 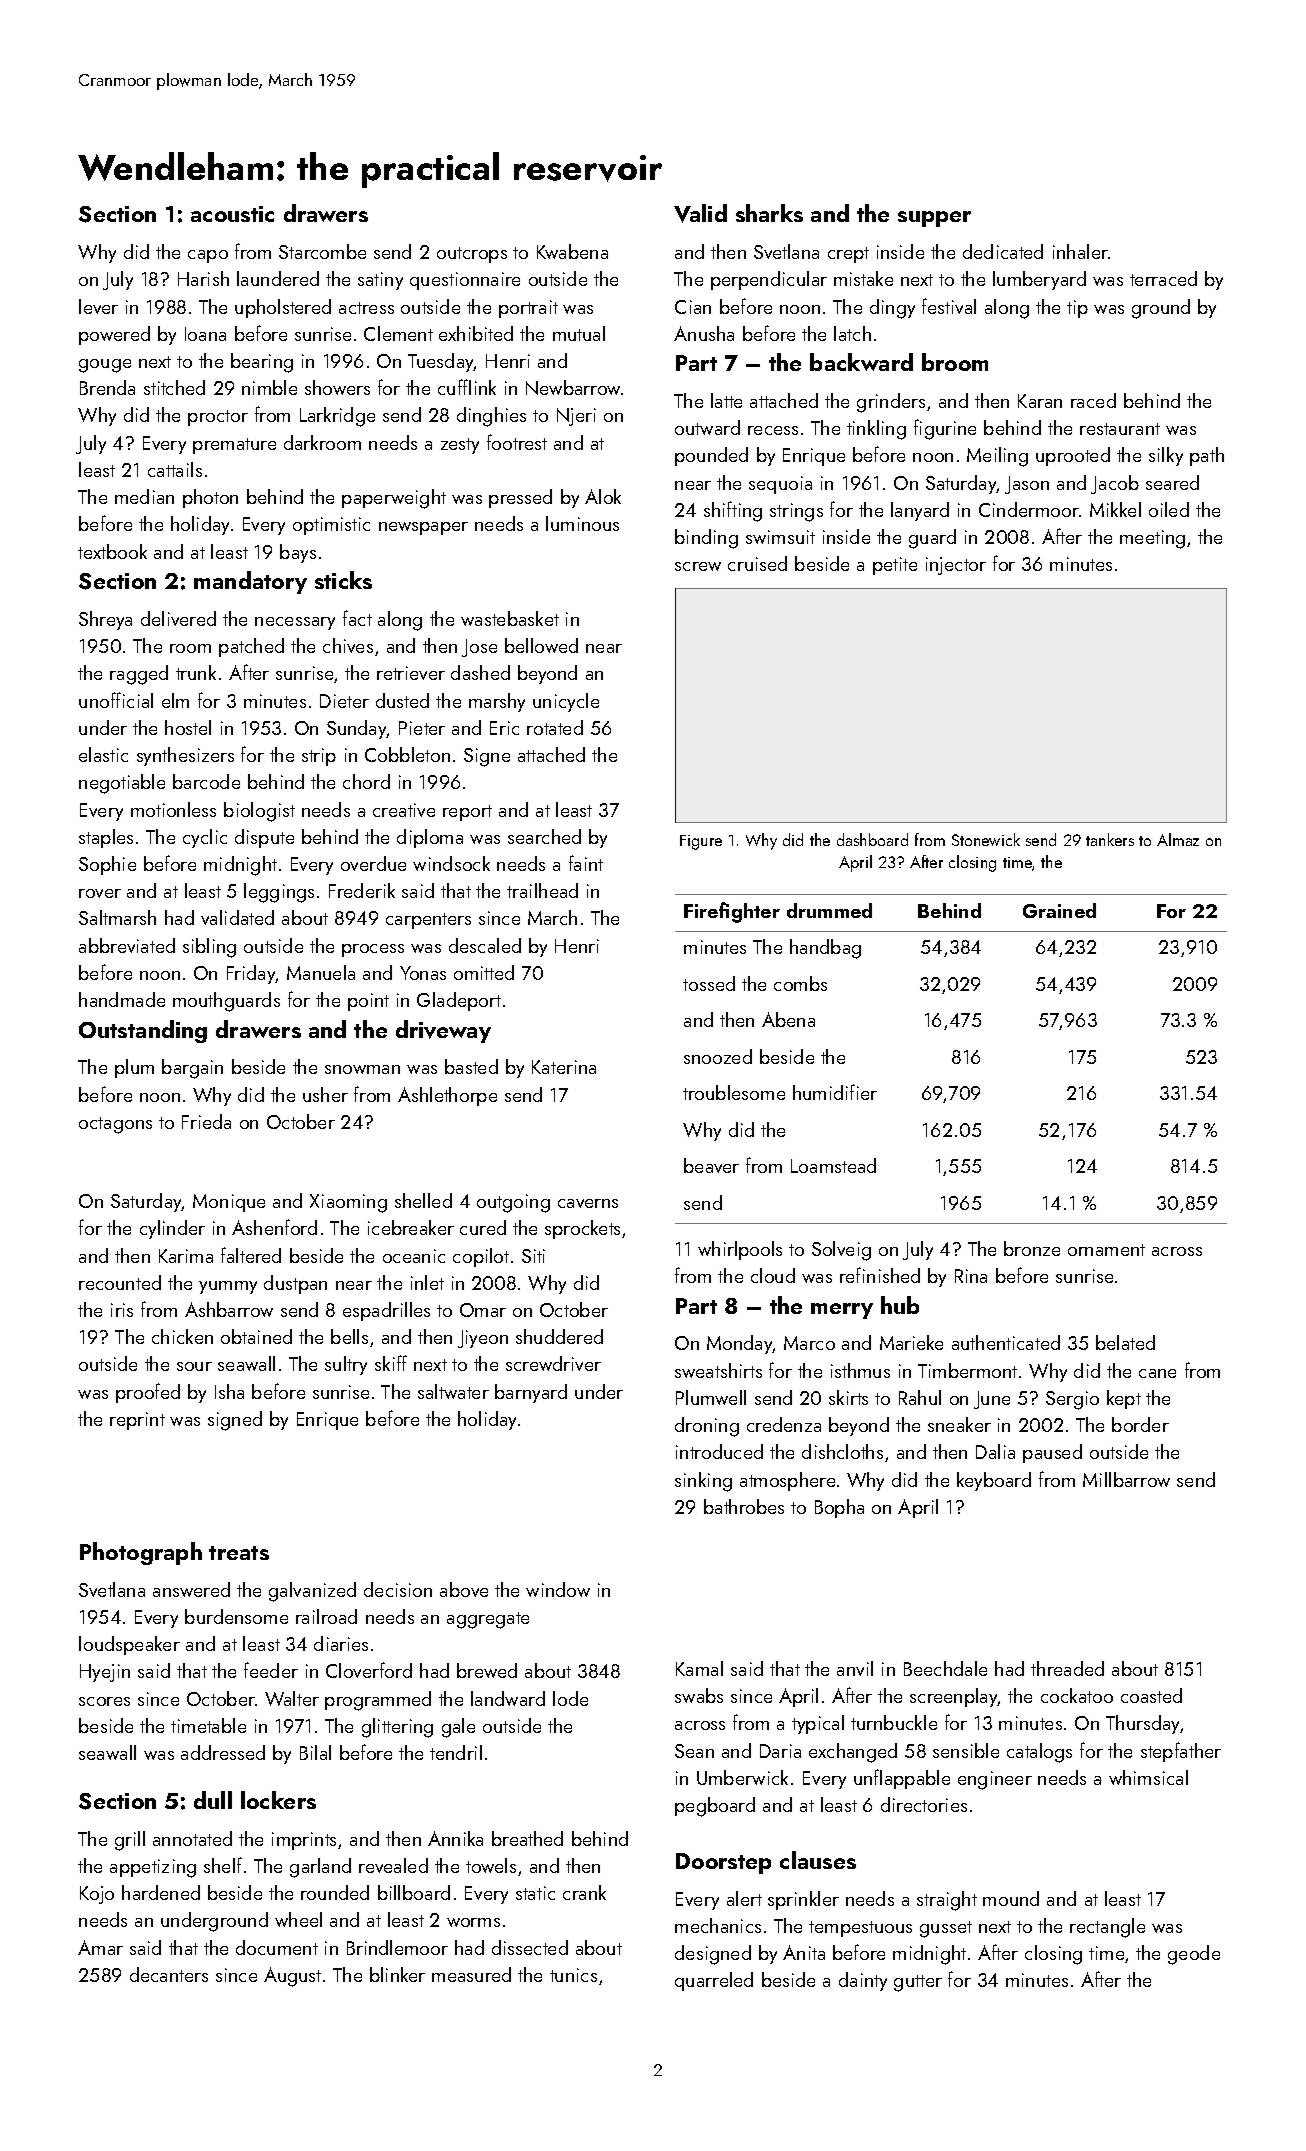 What do you see at coordinates (744, 1506) in the page?
I see `bathrobes` at bounding box center [744, 1506].
